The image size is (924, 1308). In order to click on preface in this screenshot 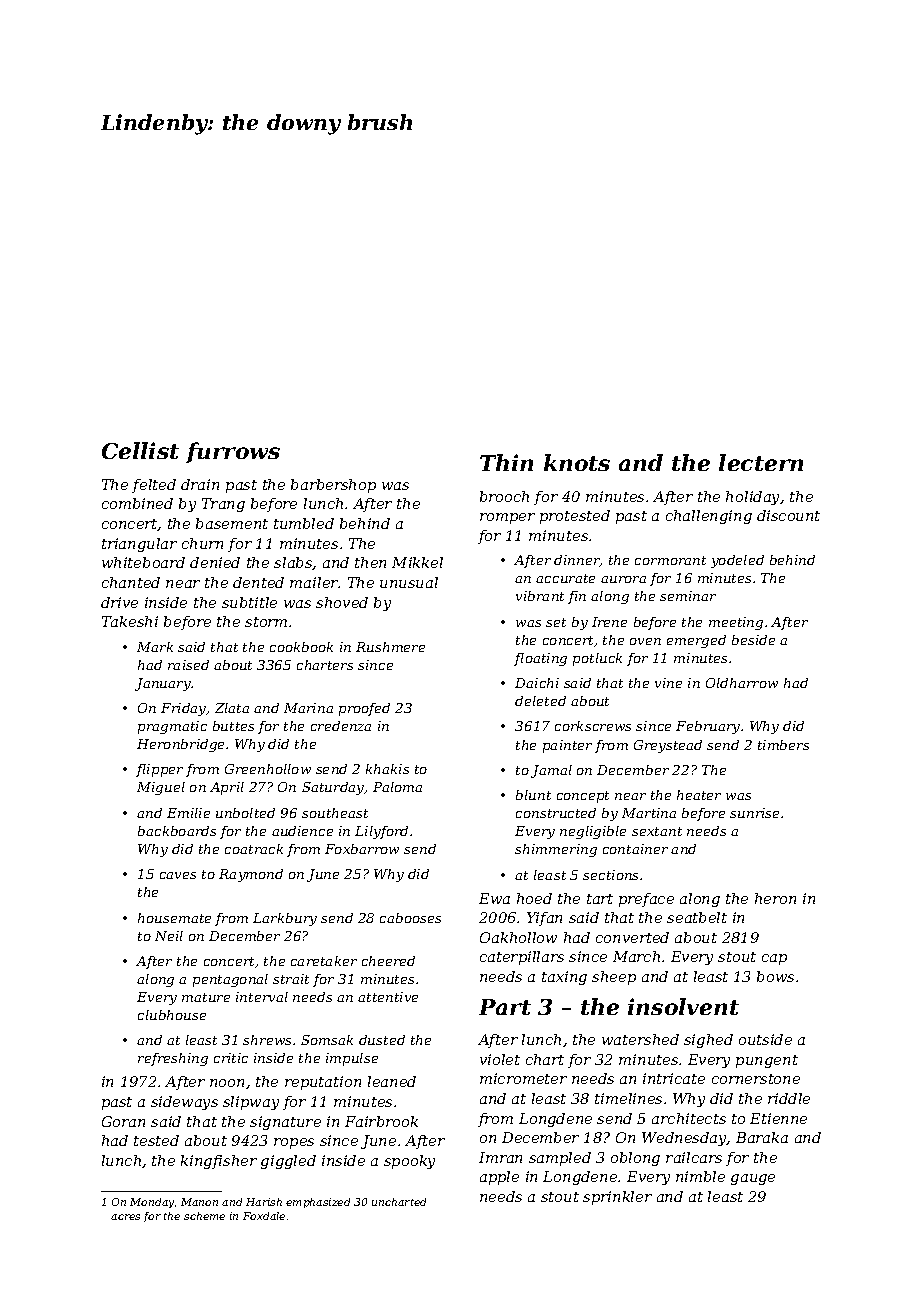, I will do `click(646, 900)`.
